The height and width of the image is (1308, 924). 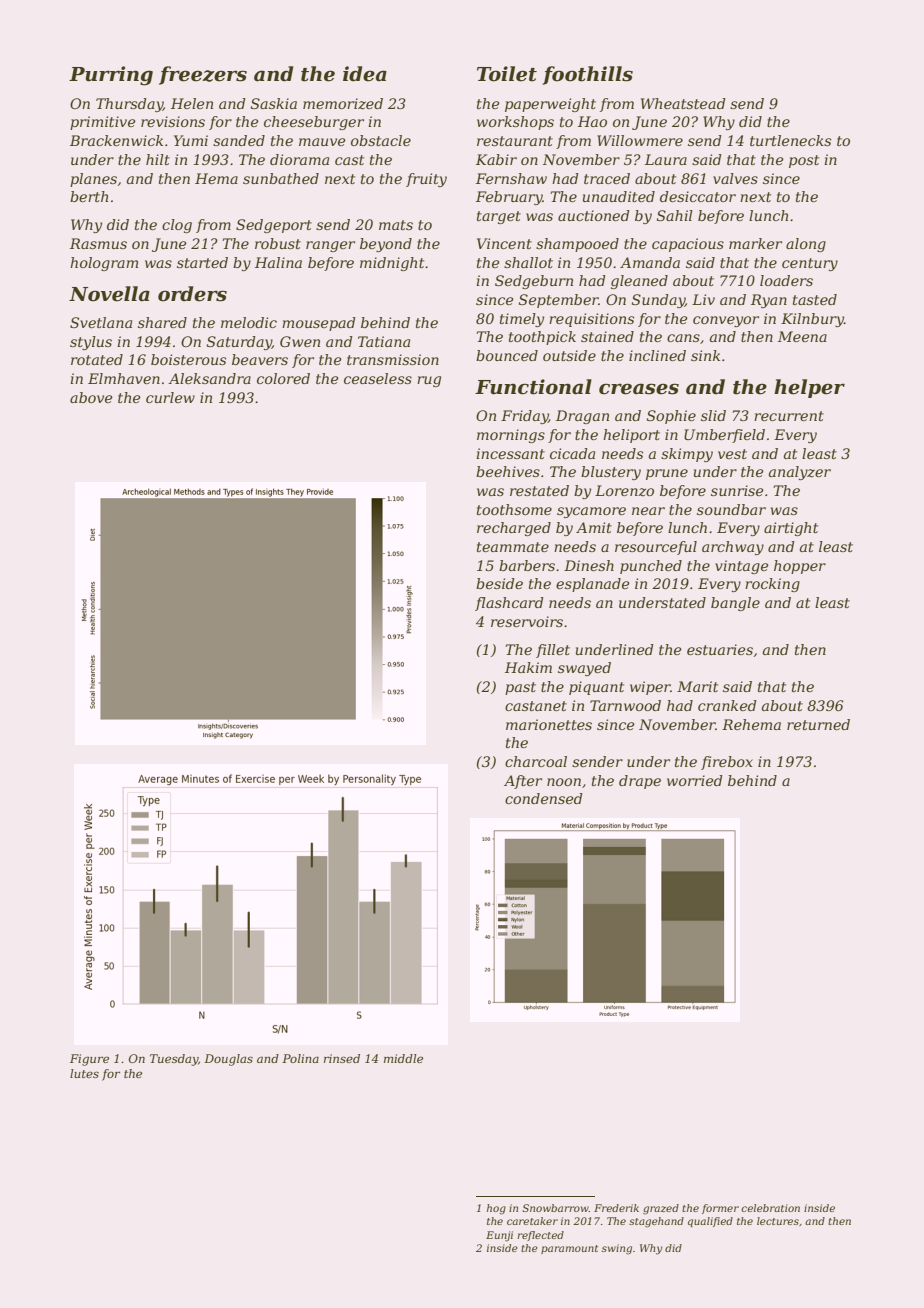 What do you see at coordinates (496, 1209) in the image?
I see `hog` at bounding box center [496, 1209].
